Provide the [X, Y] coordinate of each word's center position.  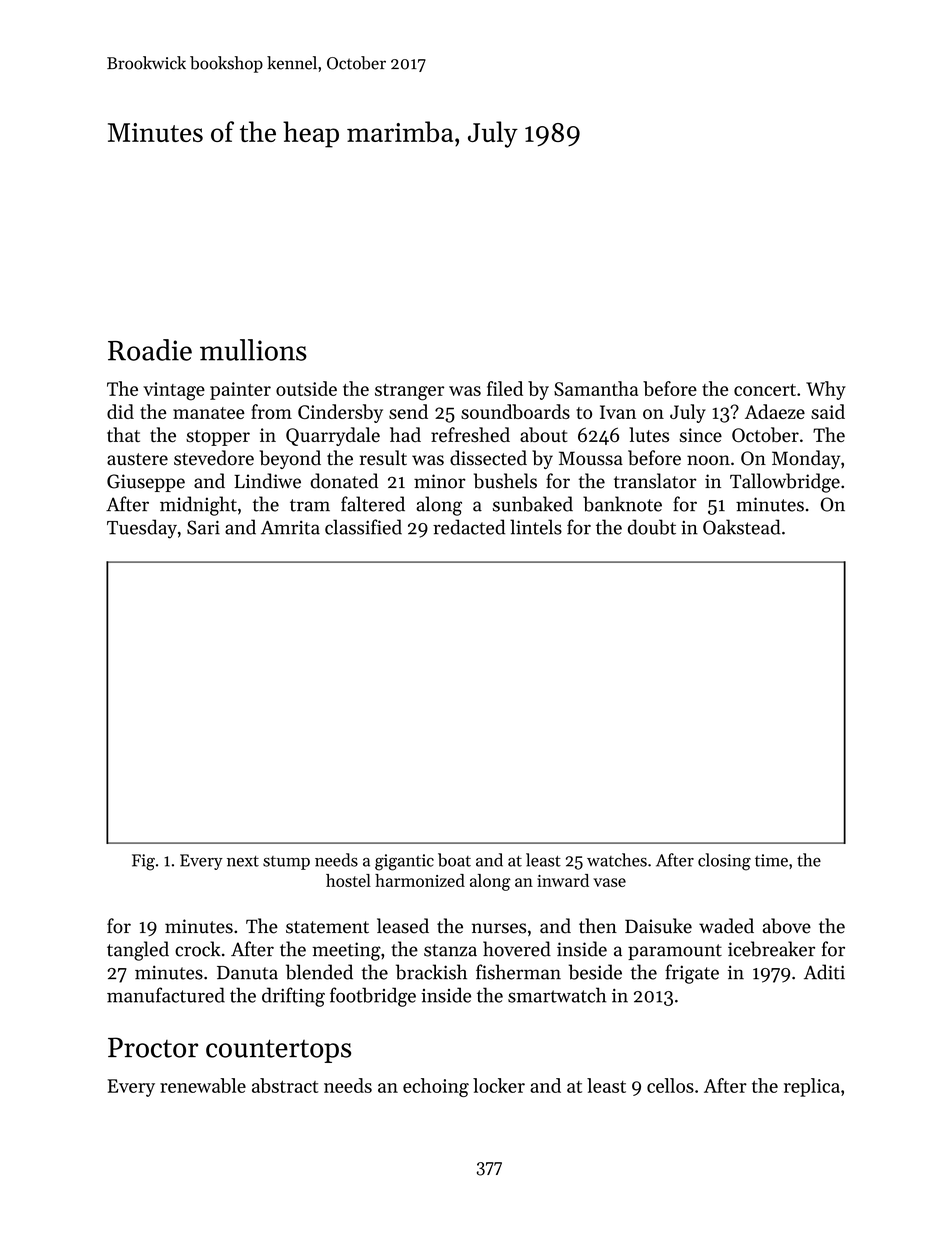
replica [812, 1087]
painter [240, 391]
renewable [203, 1085]
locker [499, 1085]
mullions [253, 350]
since [700, 435]
